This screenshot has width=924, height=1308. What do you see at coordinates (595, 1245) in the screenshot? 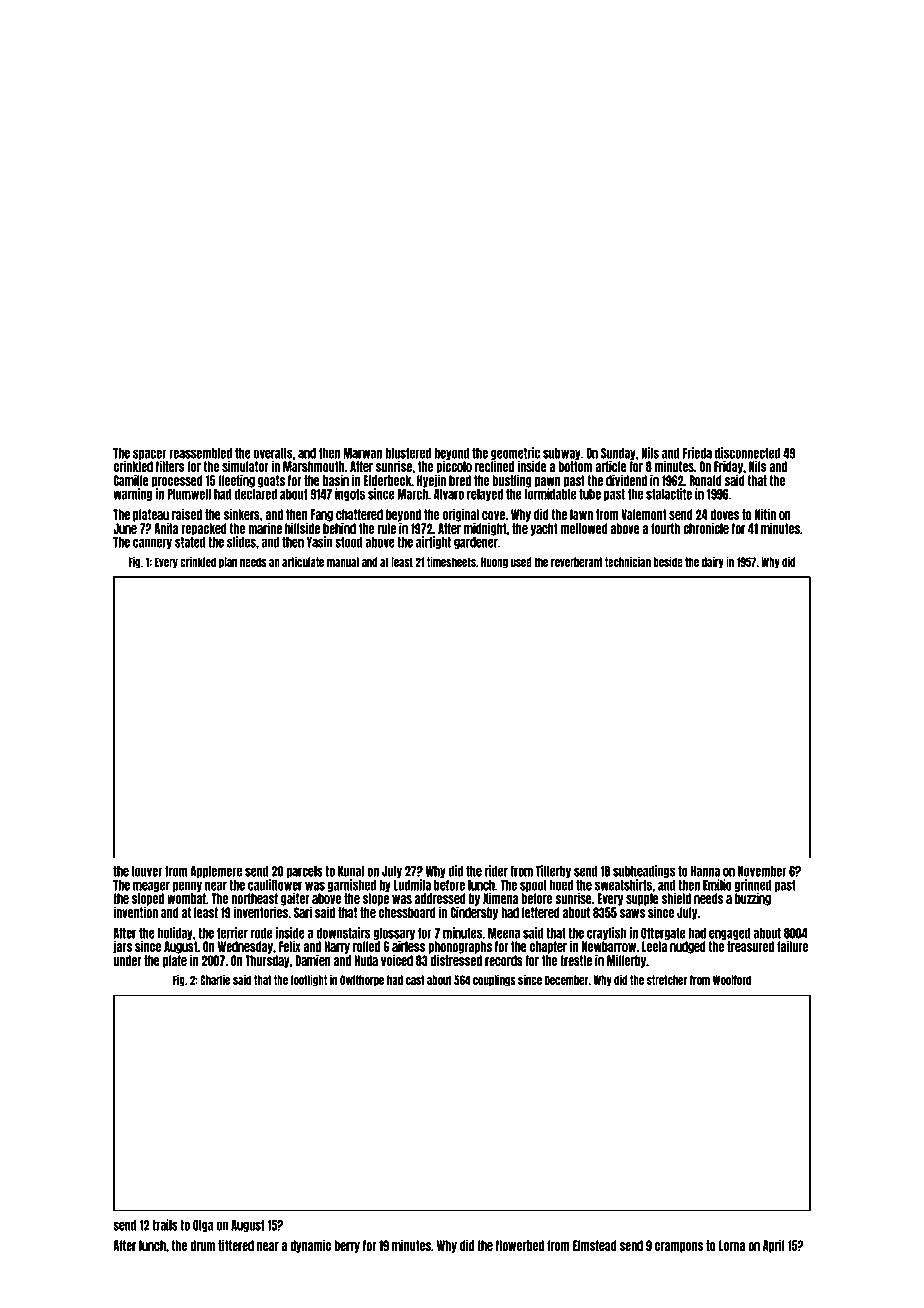
I see `Elmstead` at bounding box center [595, 1245].
